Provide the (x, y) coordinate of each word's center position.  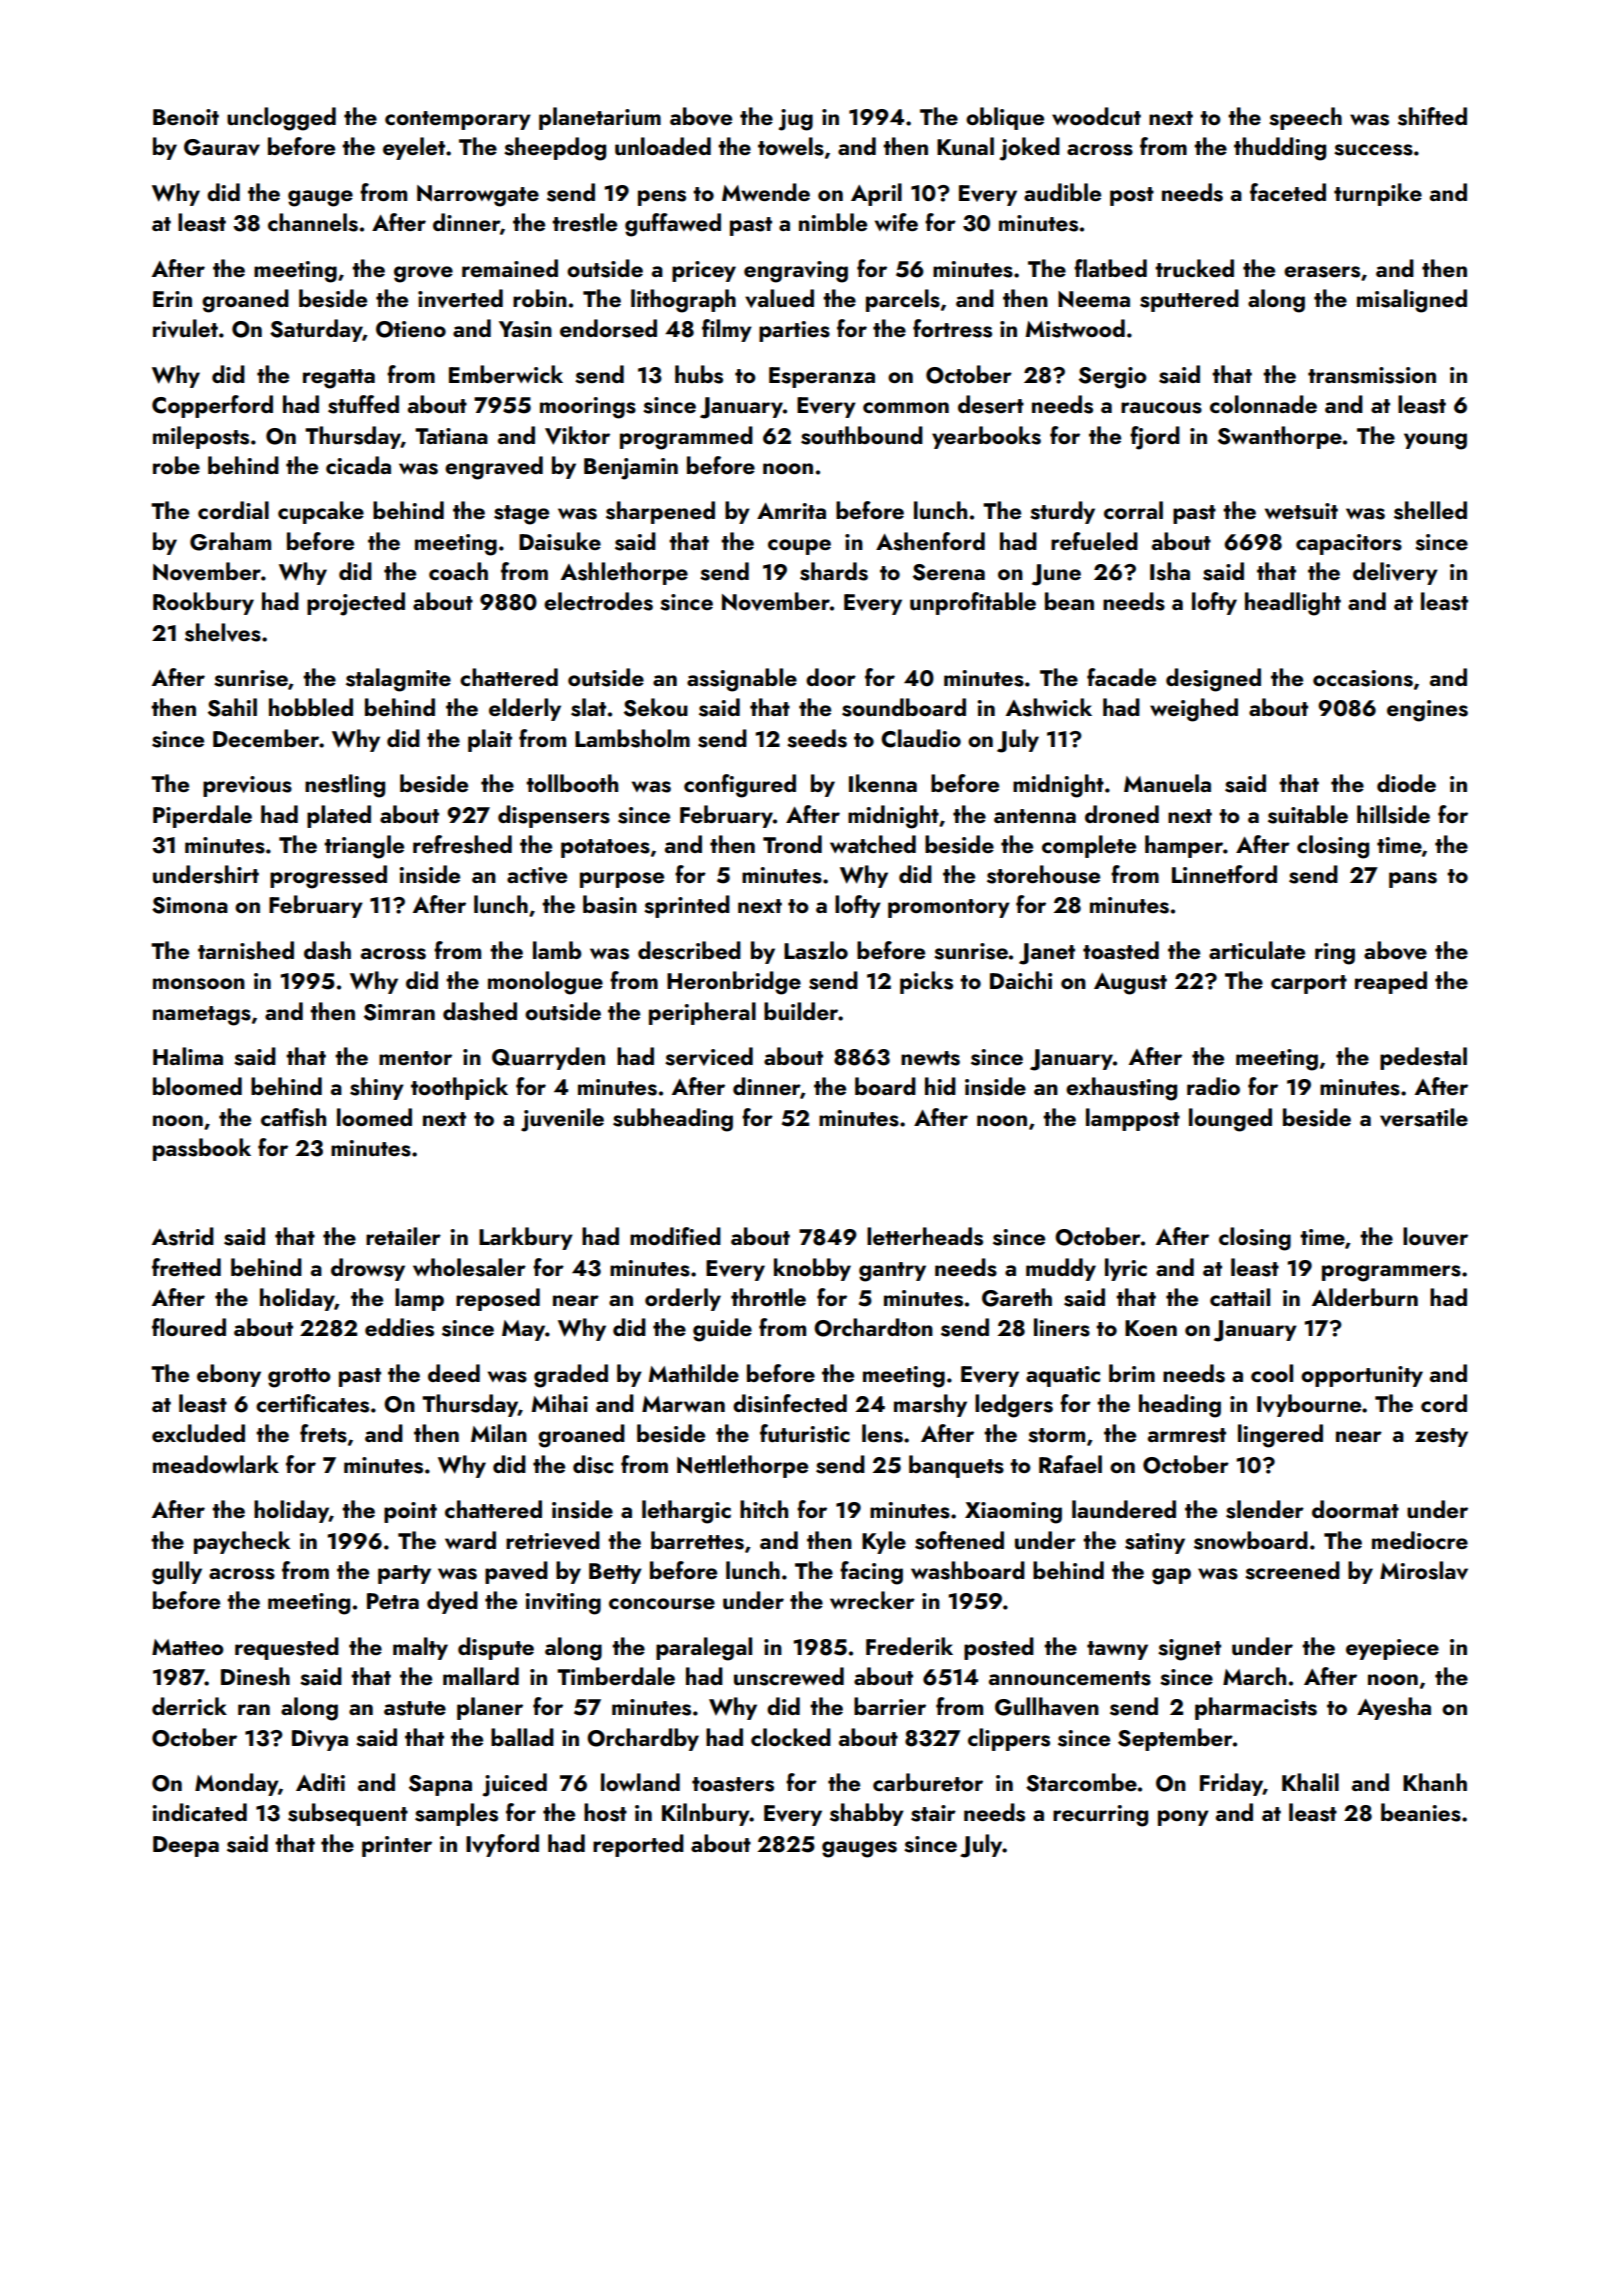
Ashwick (1049, 707)
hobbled (311, 707)
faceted (1288, 192)
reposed (498, 1299)
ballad (522, 1737)
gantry (892, 1272)
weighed (1194, 710)
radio (1213, 1086)
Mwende (766, 192)
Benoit (186, 117)
